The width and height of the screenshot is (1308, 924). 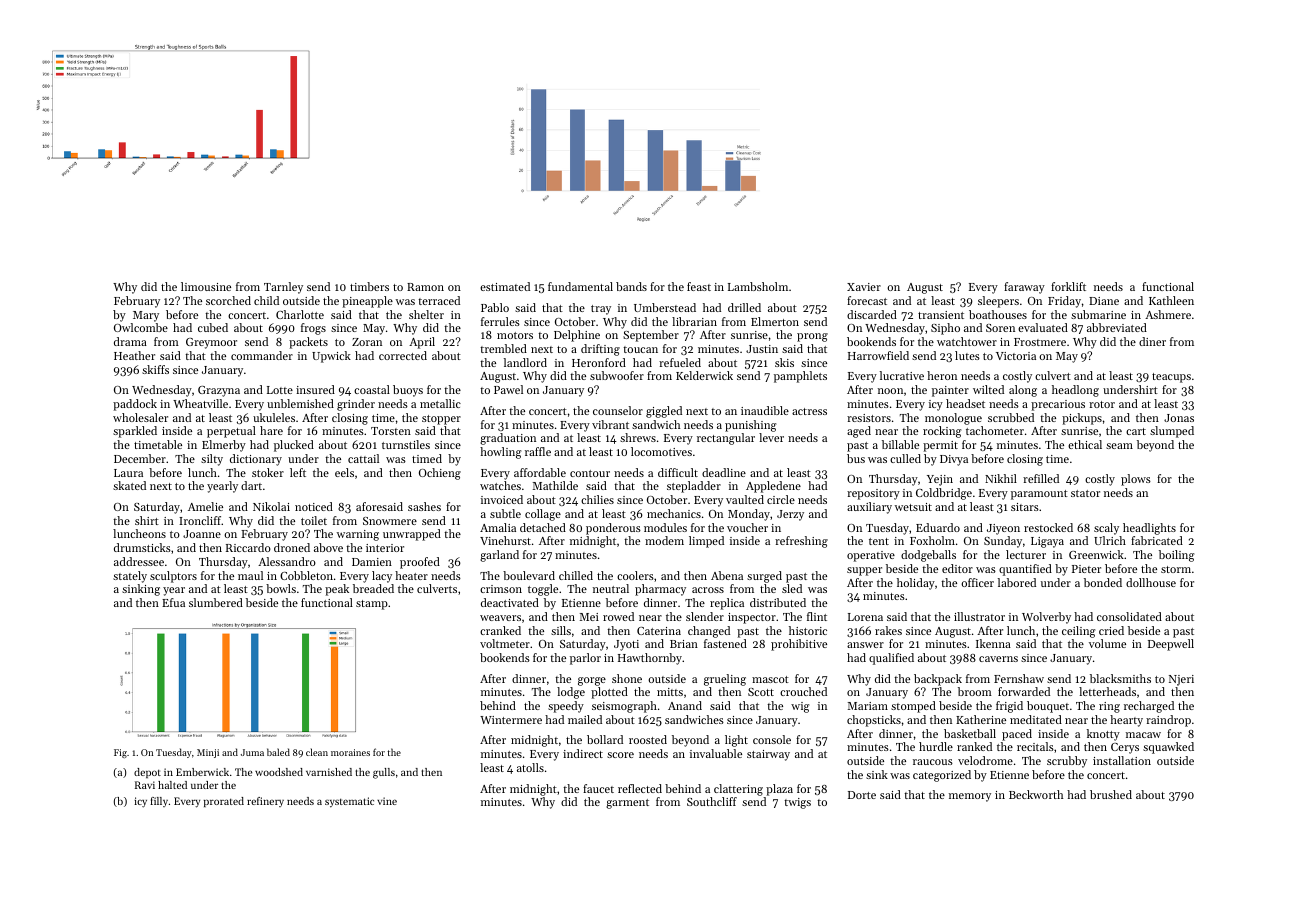 I want to click on pamphlets, so click(x=800, y=377).
